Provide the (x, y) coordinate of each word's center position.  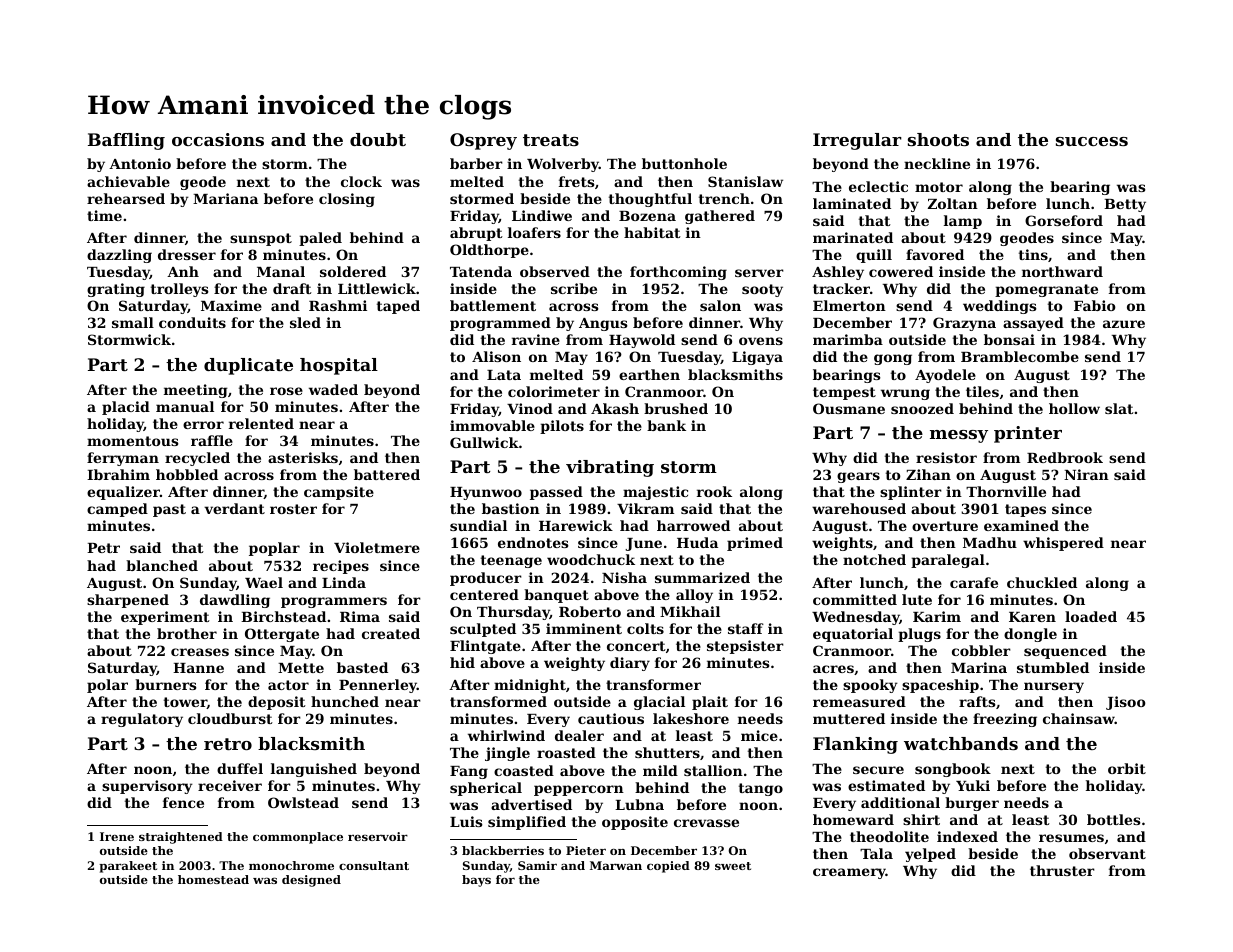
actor (288, 685)
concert (636, 646)
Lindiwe (542, 215)
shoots (938, 139)
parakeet (128, 867)
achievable (128, 181)
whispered (1063, 544)
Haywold (642, 341)
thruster (1062, 870)
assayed (1033, 324)
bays (476, 881)
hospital (339, 366)
